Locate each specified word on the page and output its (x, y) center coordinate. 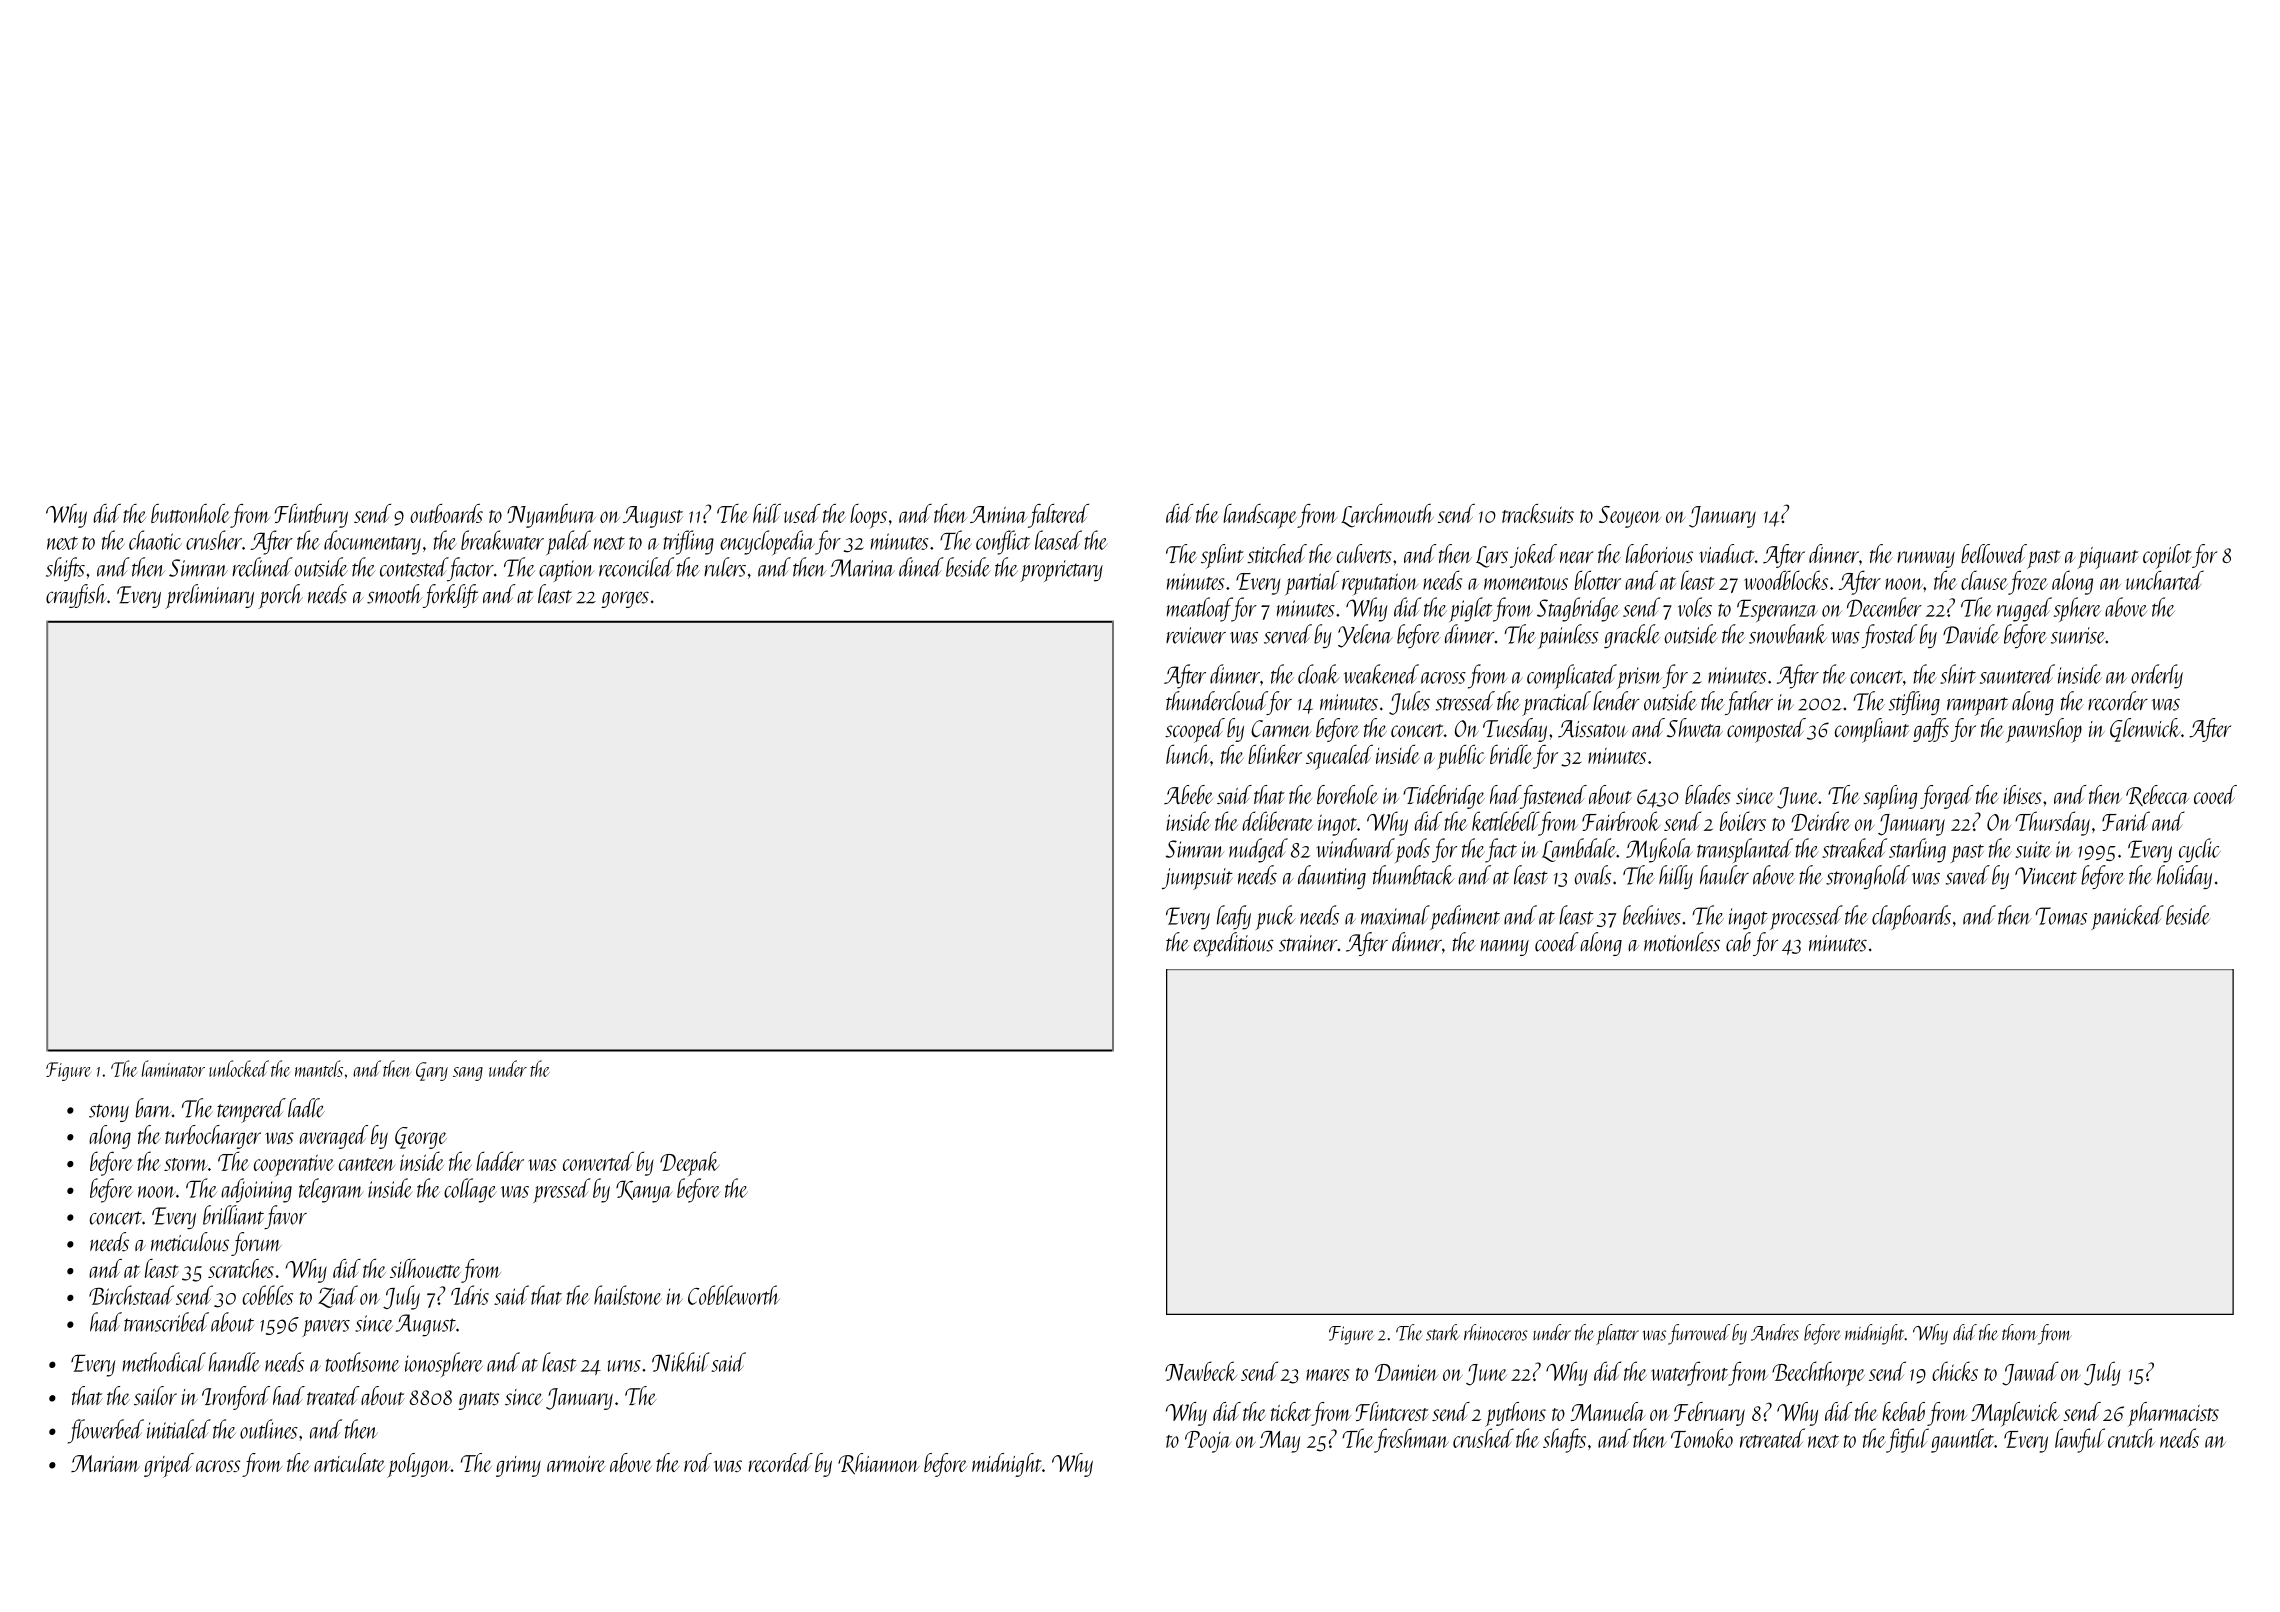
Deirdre (1820, 821)
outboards (446, 513)
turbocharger (213, 1137)
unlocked (239, 1068)
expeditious (1234, 944)
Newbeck (1201, 1371)
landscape (1260, 516)
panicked (2127, 917)
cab (1738, 942)
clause (1984, 580)
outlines (269, 1429)
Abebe (1188, 794)
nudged (1258, 850)
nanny (1505, 948)
